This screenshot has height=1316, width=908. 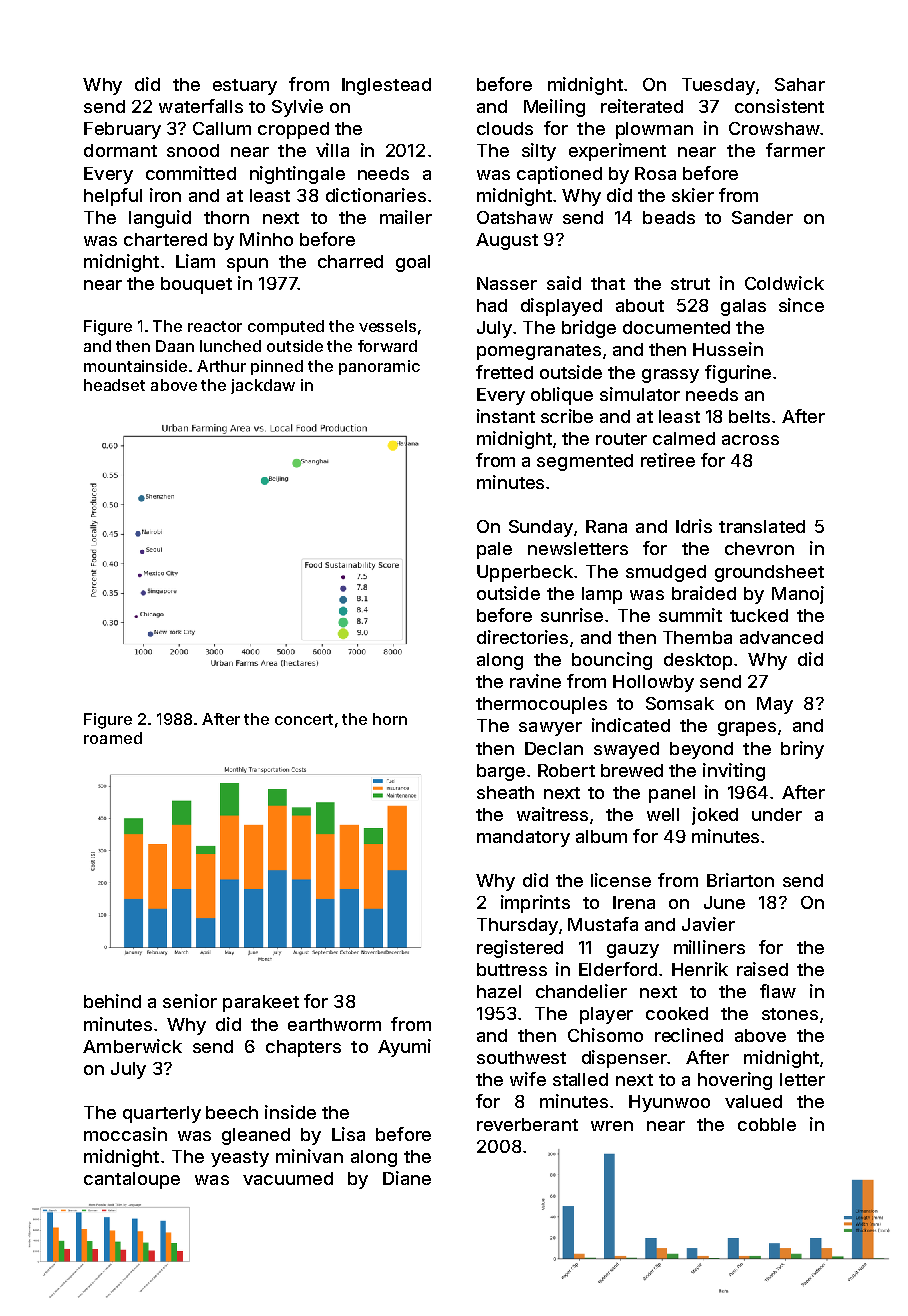 I want to click on Minho, so click(x=266, y=239).
